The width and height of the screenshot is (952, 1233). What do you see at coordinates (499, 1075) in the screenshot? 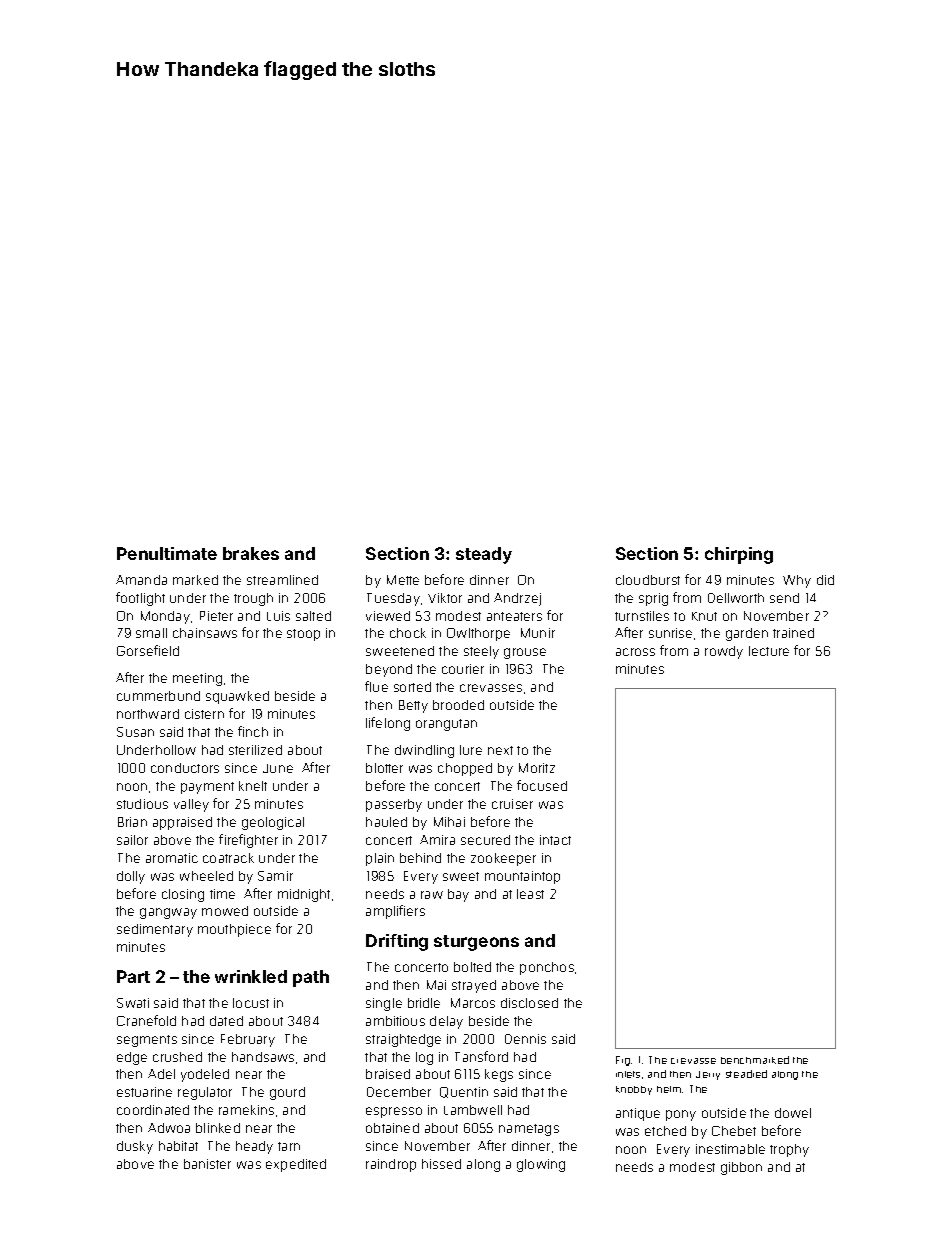
I see `kegs` at bounding box center [499, 1075].
